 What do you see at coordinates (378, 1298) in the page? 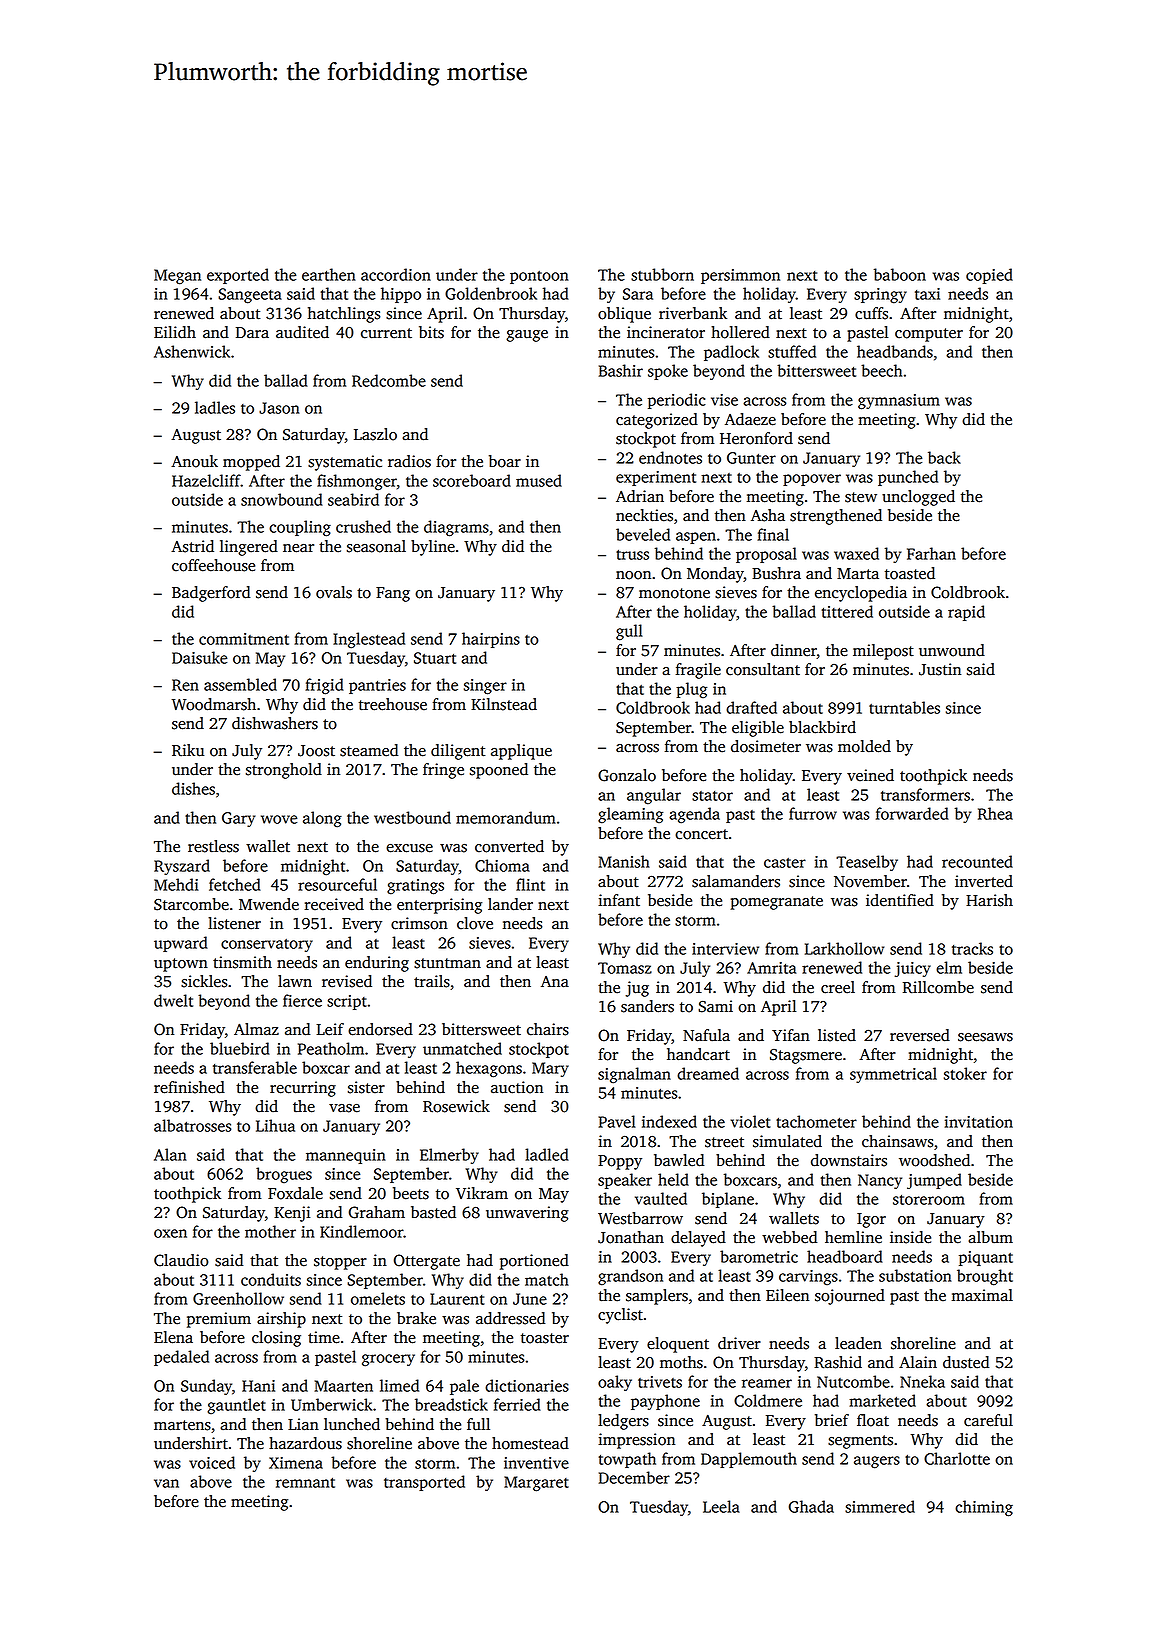
I see `omelets` at bounding box center [378, 1298].
